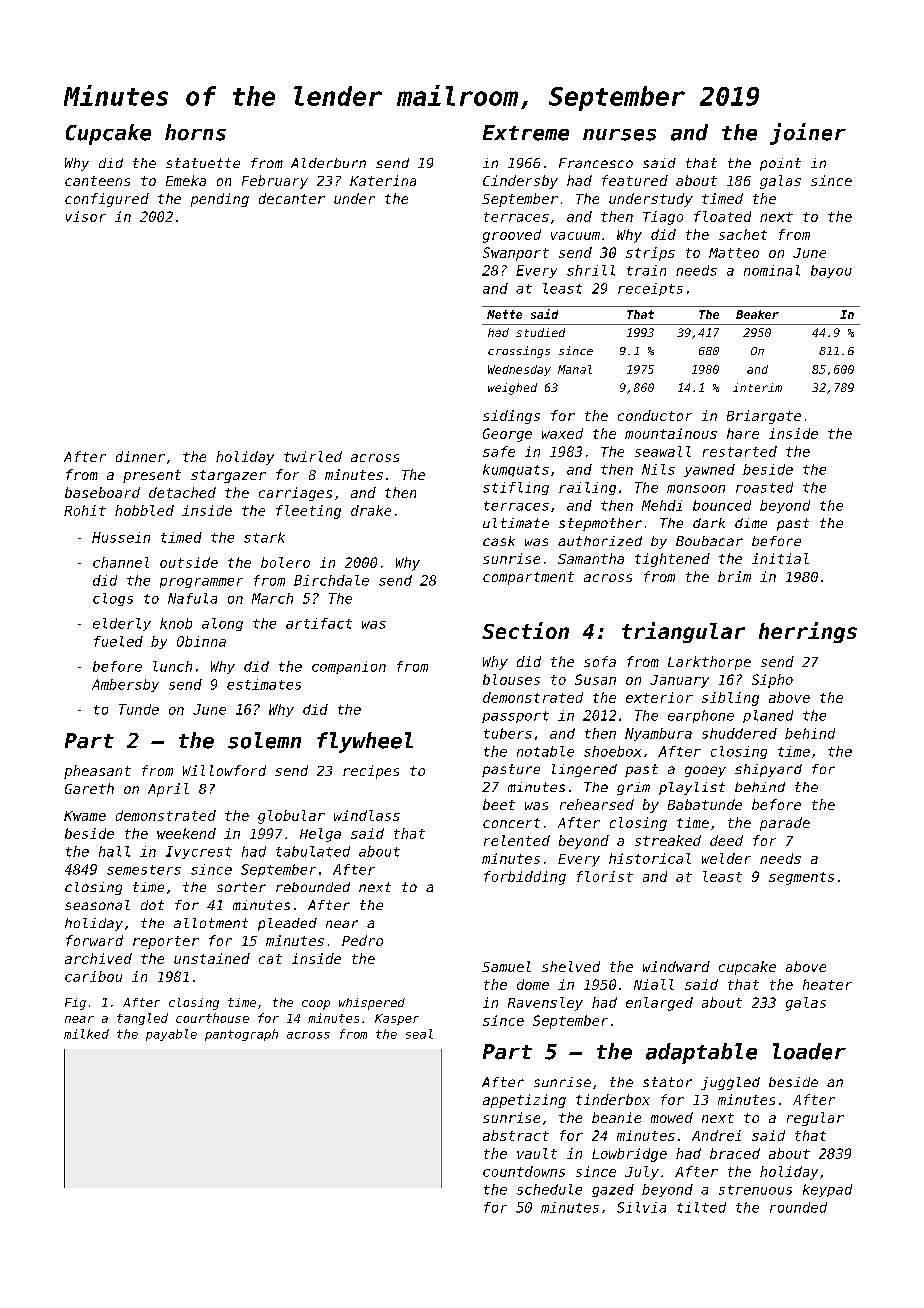 The image size is (924, 1308). What do you see at coordinates (591, 558) in the image?
I see `Samantha` at bounding box center [591, 558].
